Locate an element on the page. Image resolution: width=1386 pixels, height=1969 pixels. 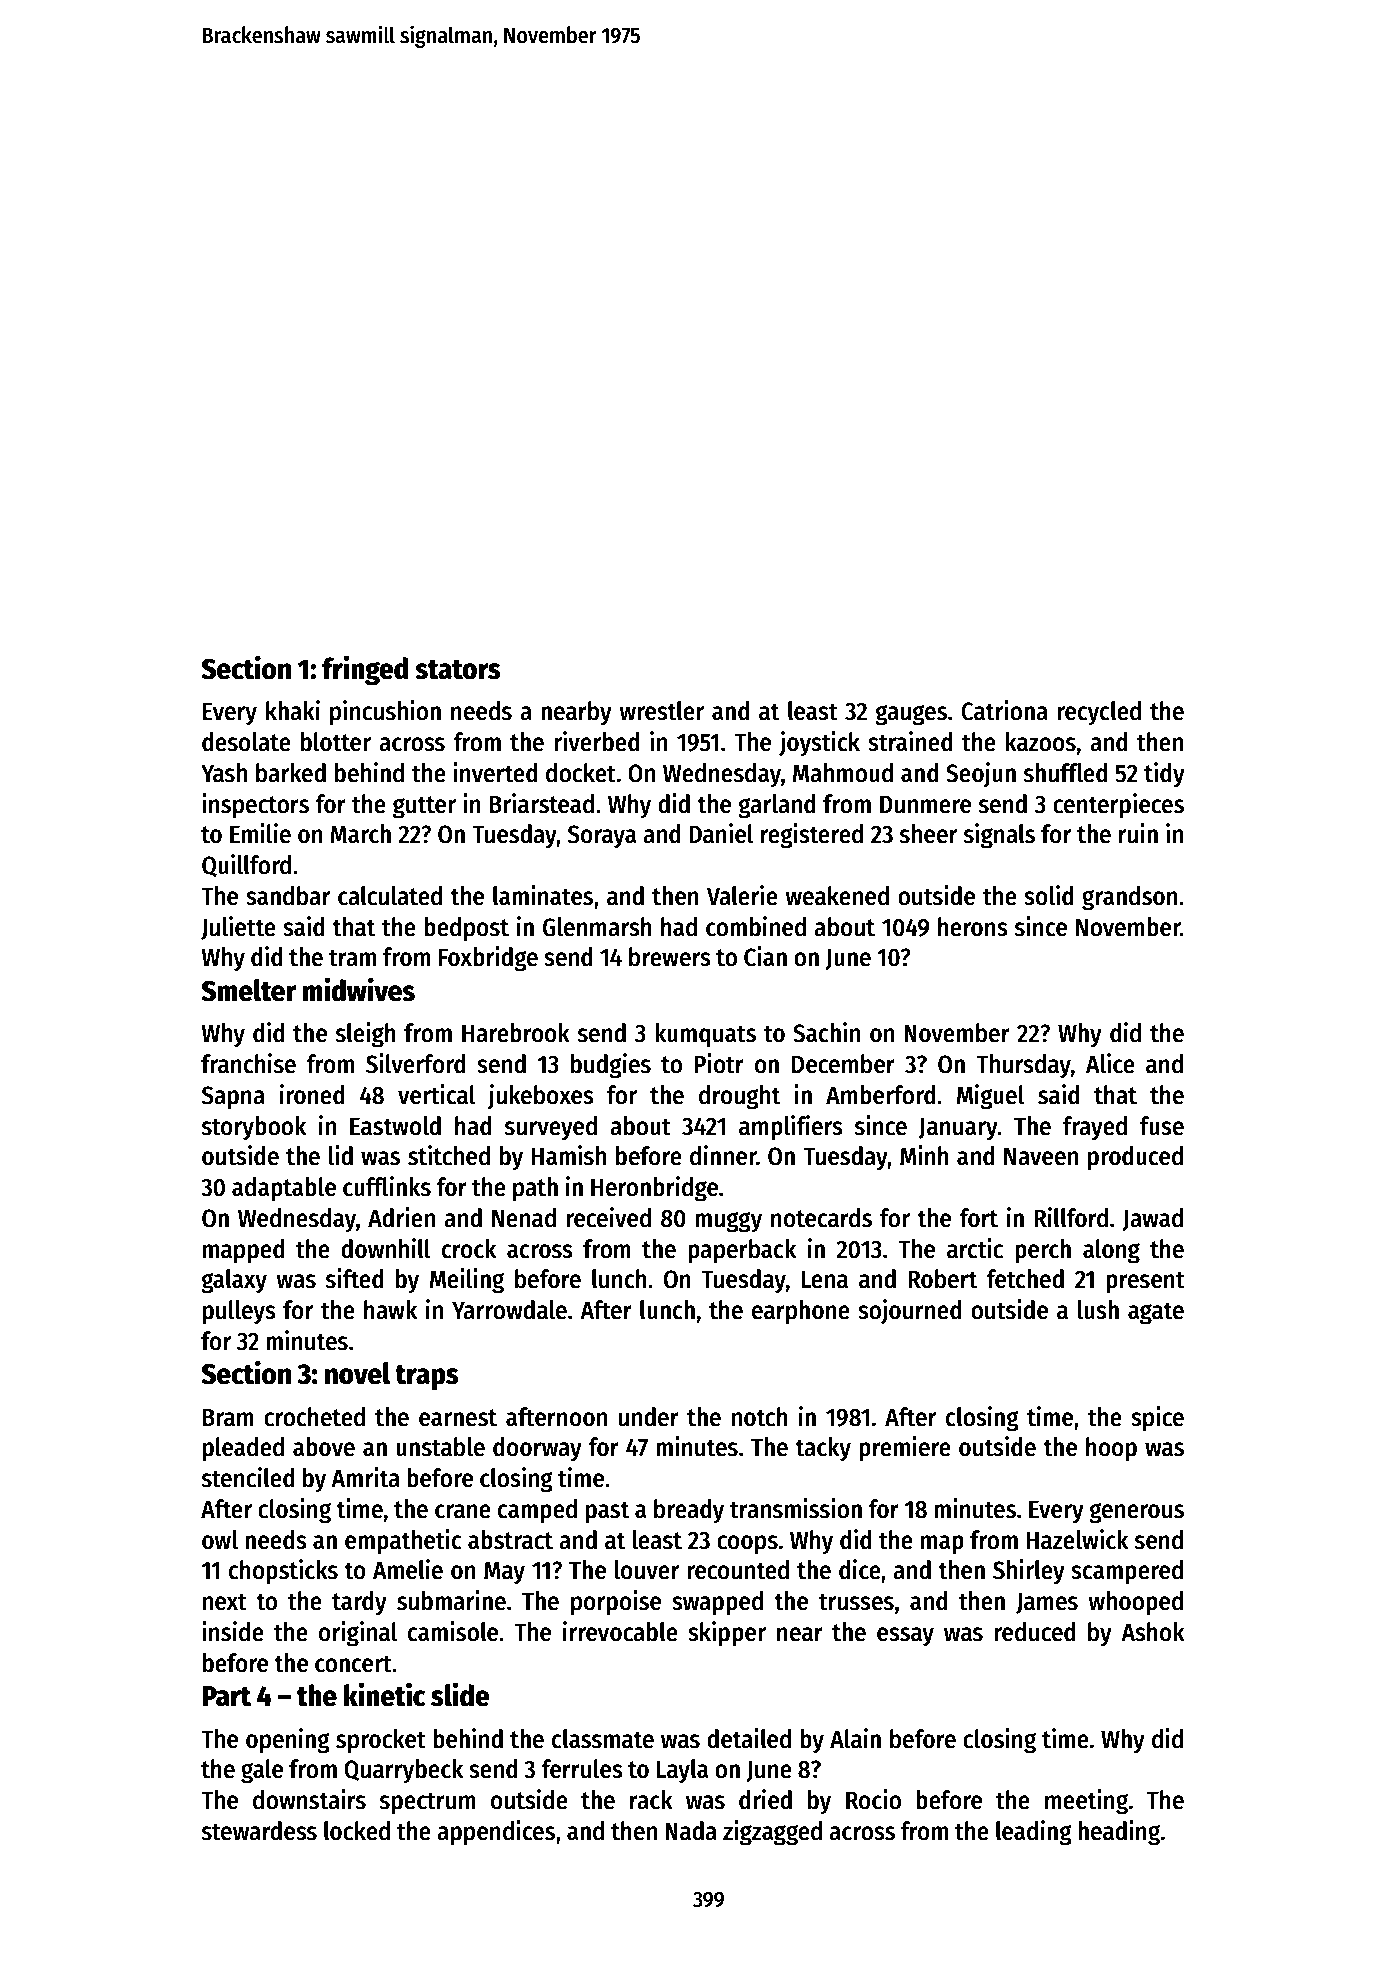
Foxbridge is located at coordinates (488, 959).
